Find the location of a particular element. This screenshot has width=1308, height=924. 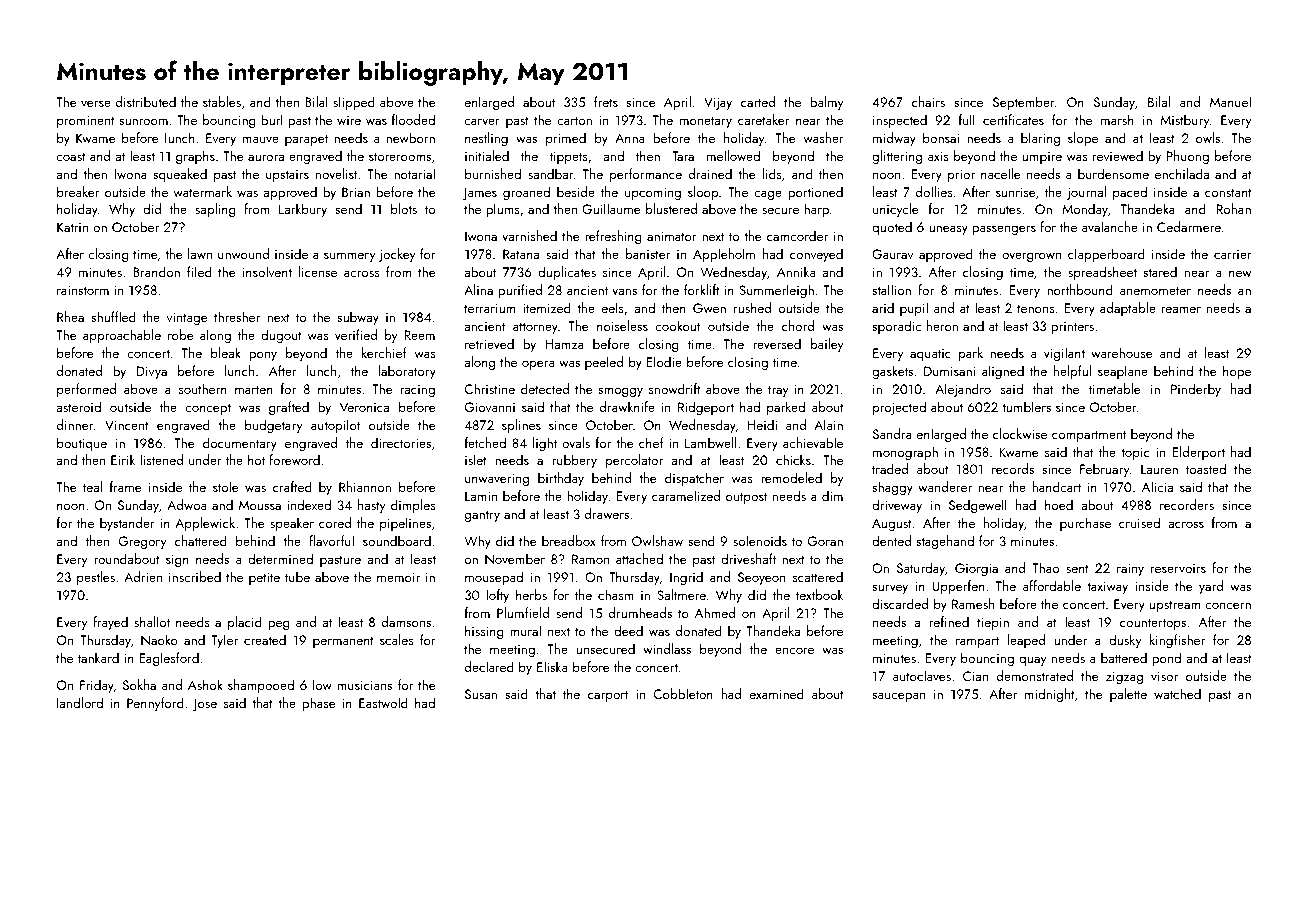

attached is located at coordinates (639, 558).
